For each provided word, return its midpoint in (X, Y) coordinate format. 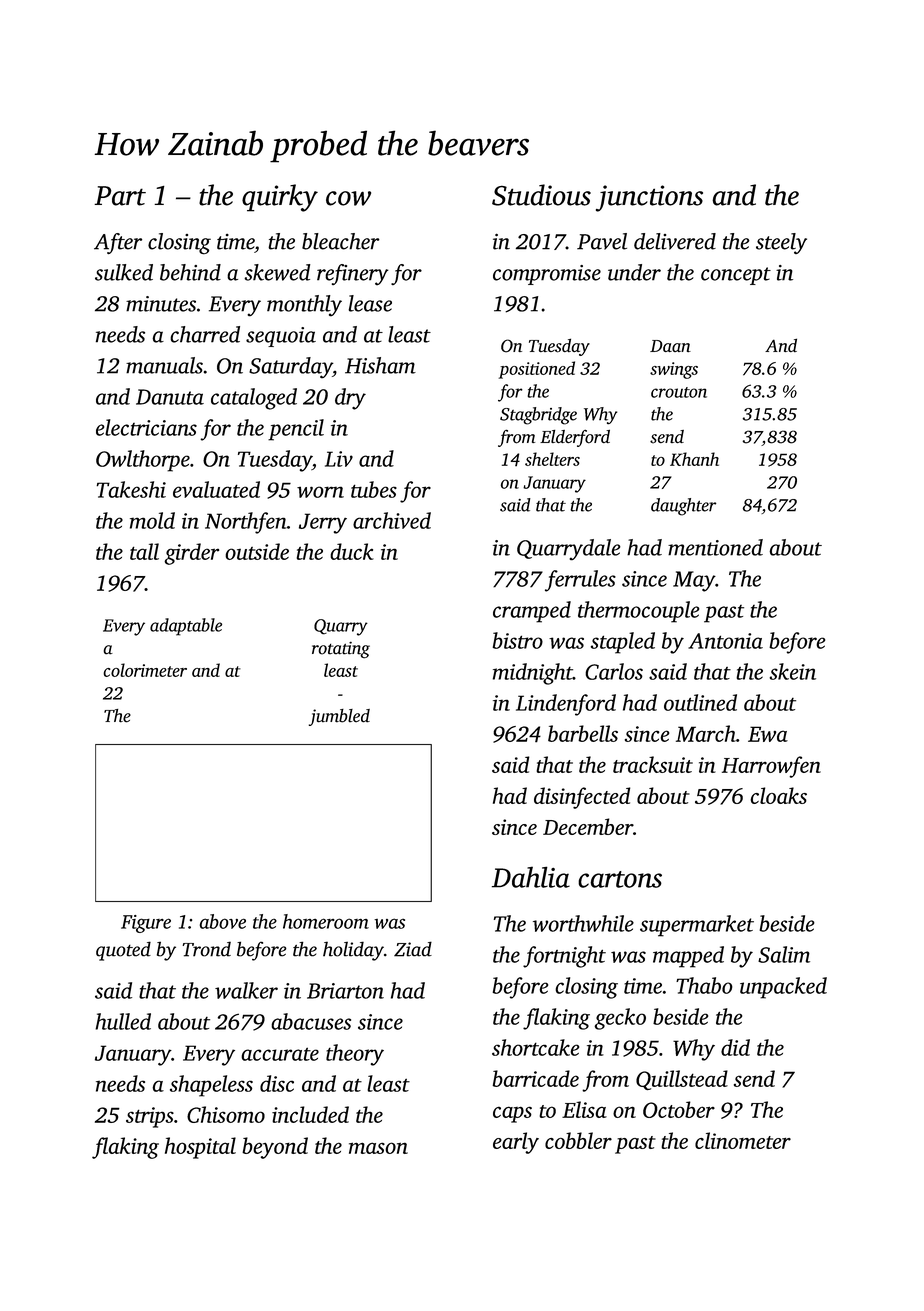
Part (120, 196)
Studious (541, 195)
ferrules (580, 581)
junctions (649, 198)
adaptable (186, 627)
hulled (123, 1021)
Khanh (694, 459)
